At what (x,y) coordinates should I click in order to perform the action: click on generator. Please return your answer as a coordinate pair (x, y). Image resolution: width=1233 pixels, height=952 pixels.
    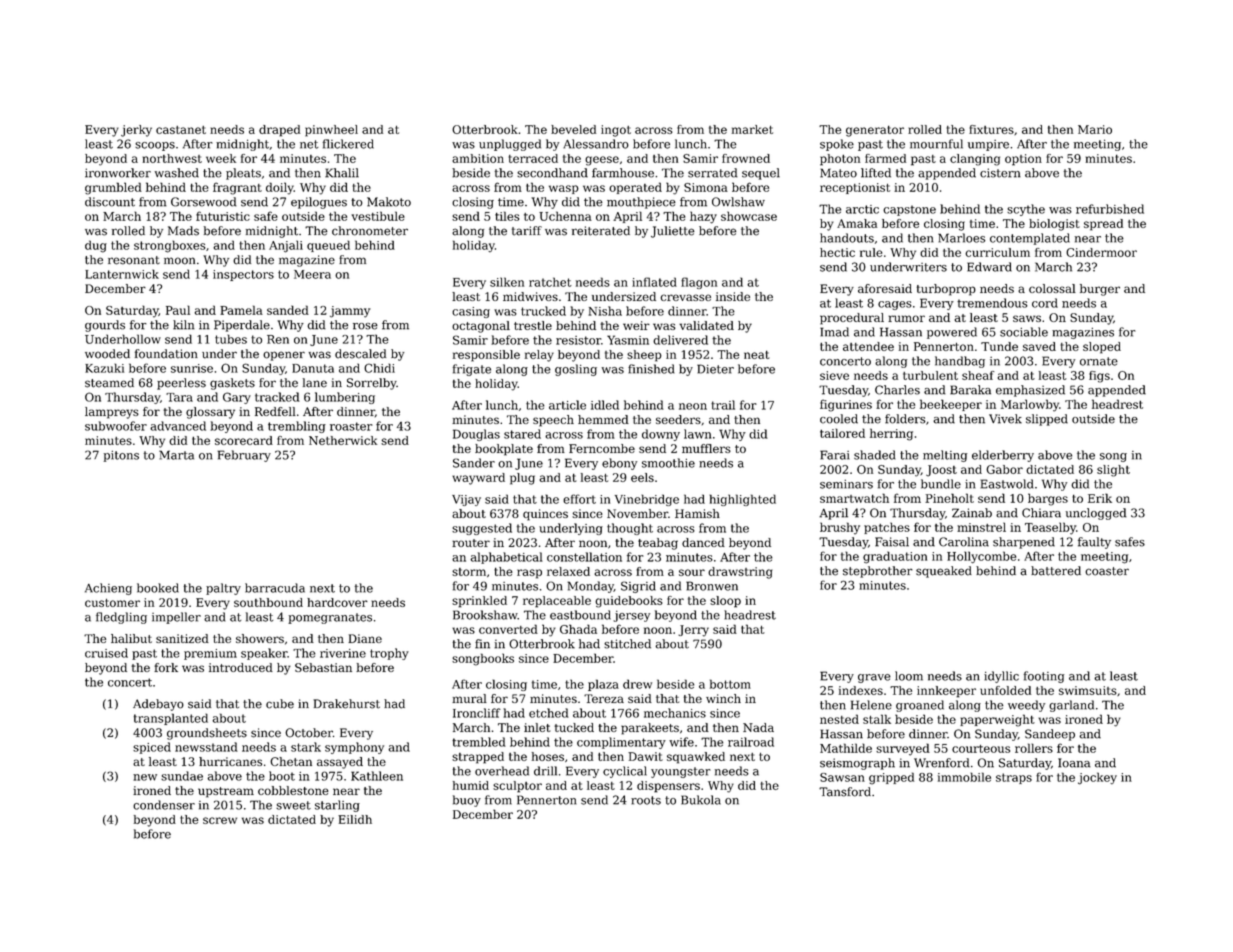
    Looking at the image, I should click on (875, 131).
